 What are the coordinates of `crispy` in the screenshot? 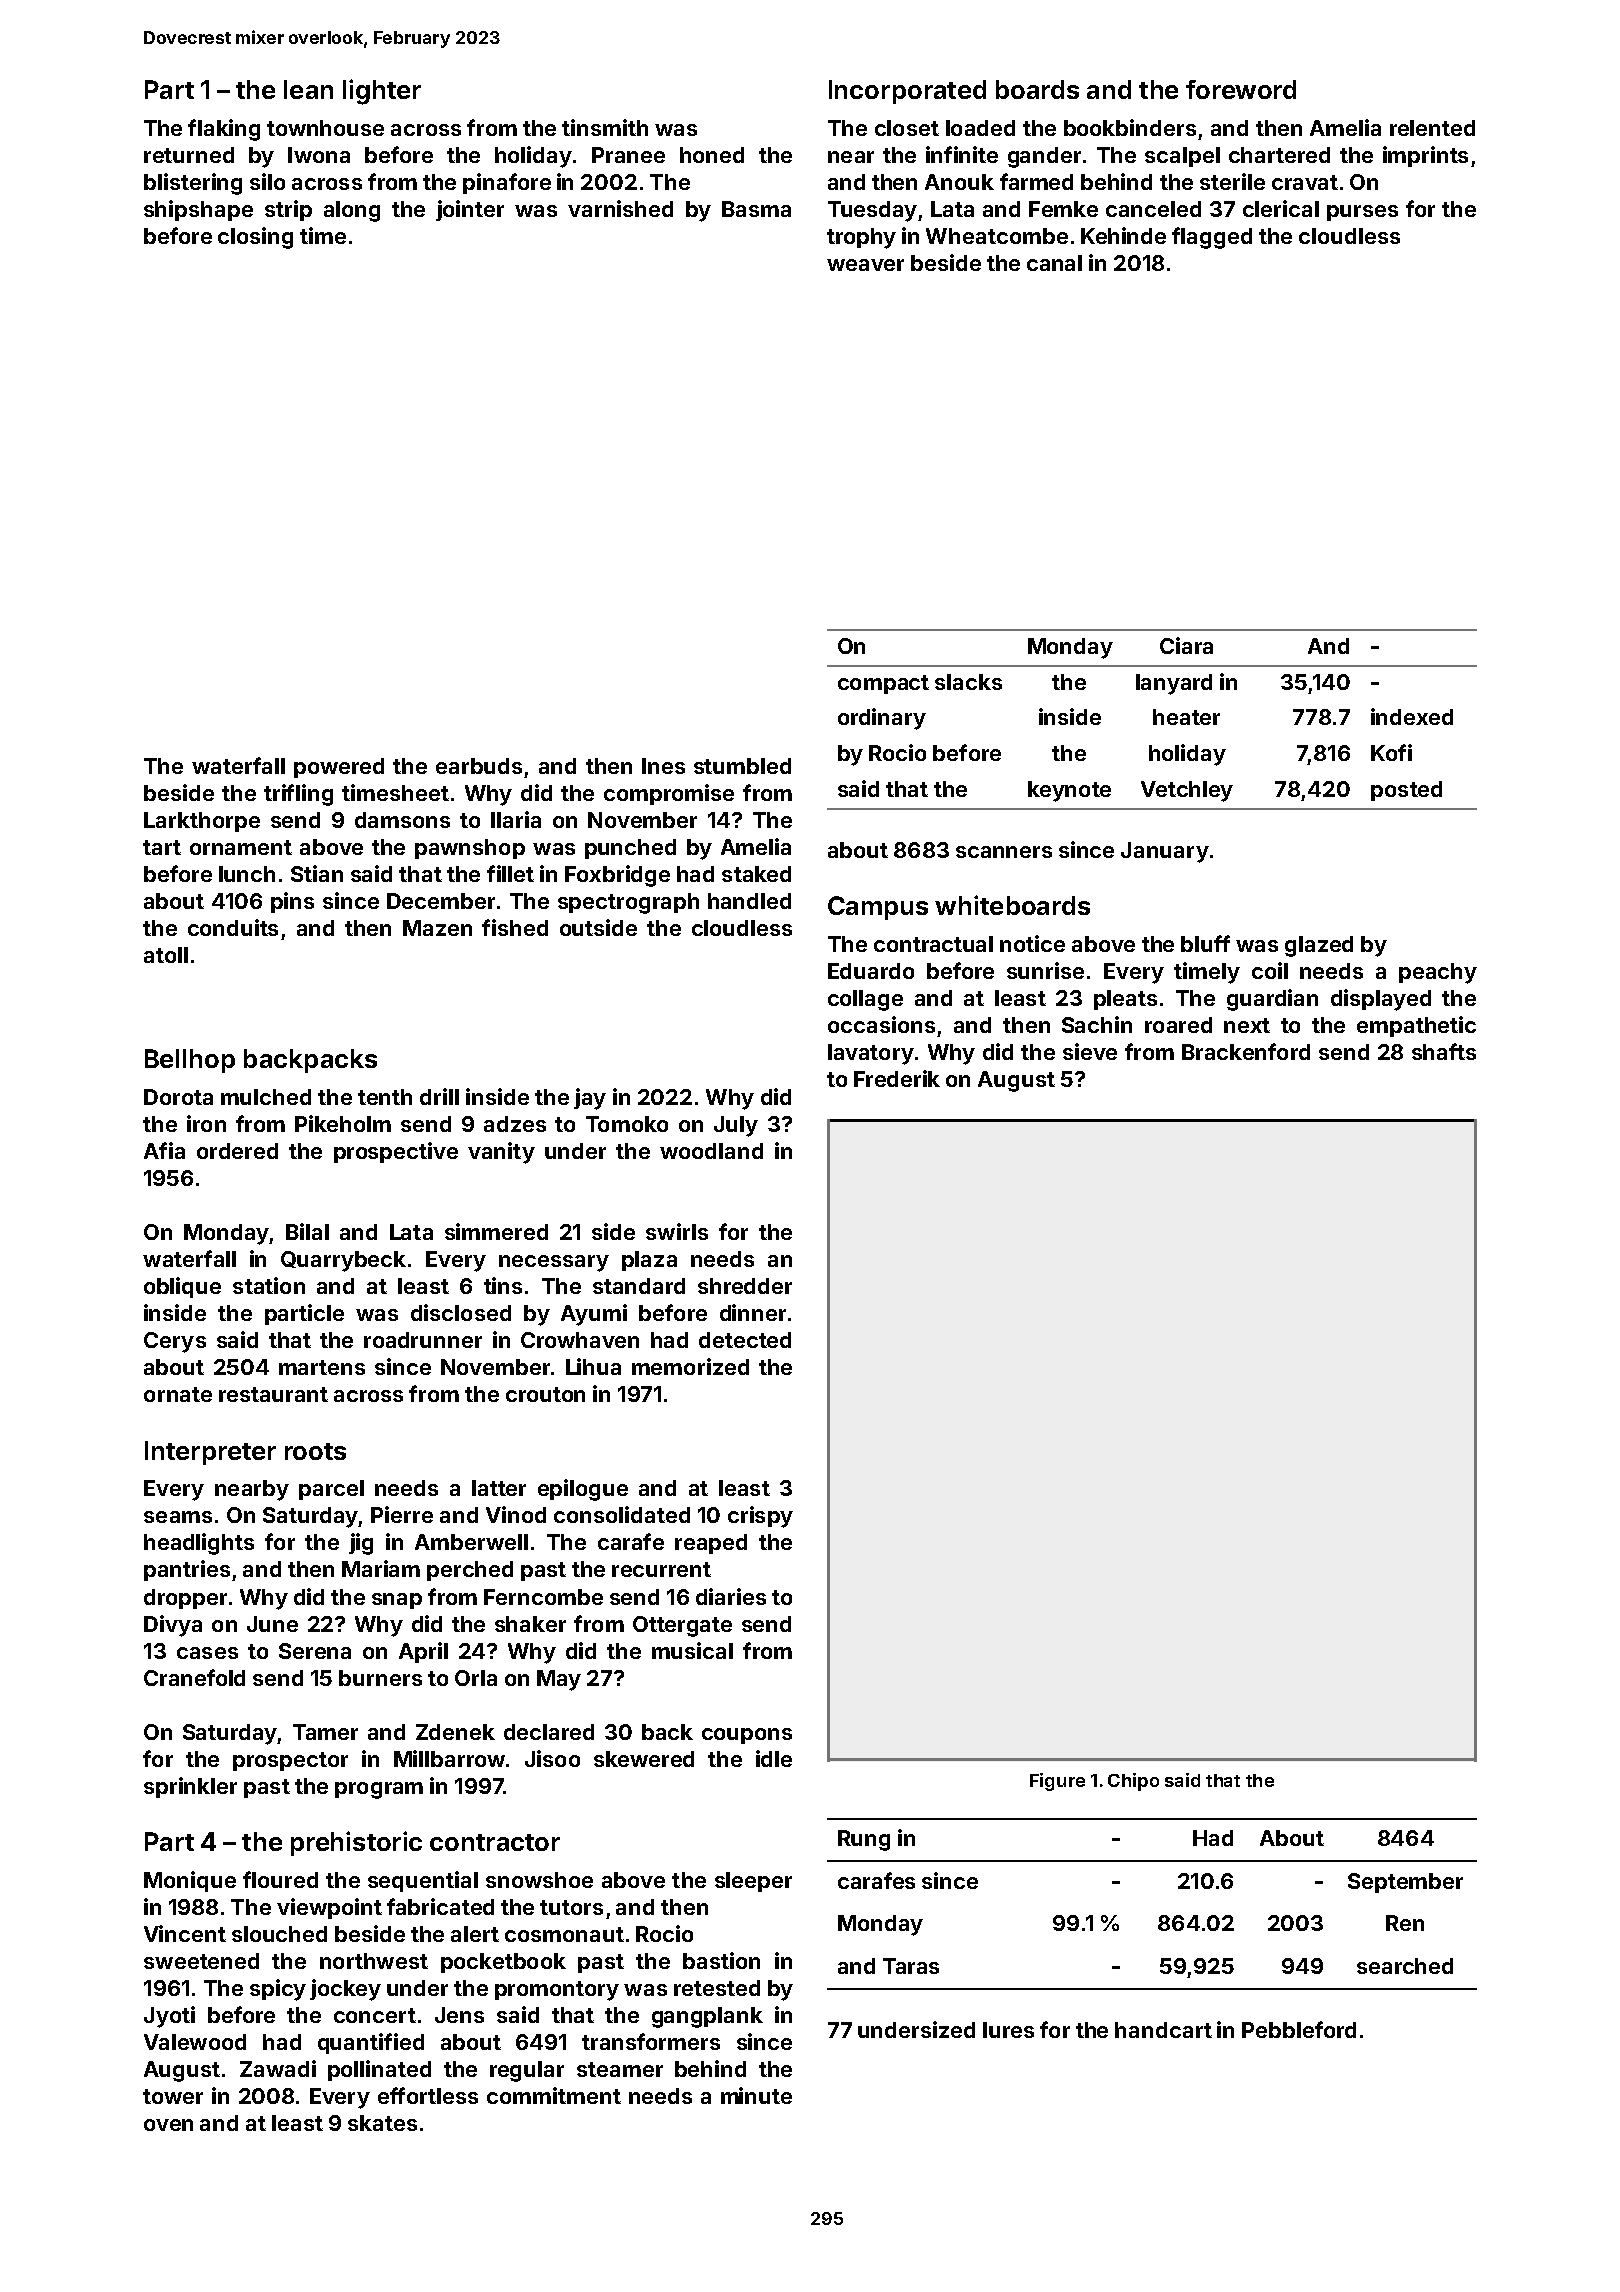 It's located at (760, 1517).
